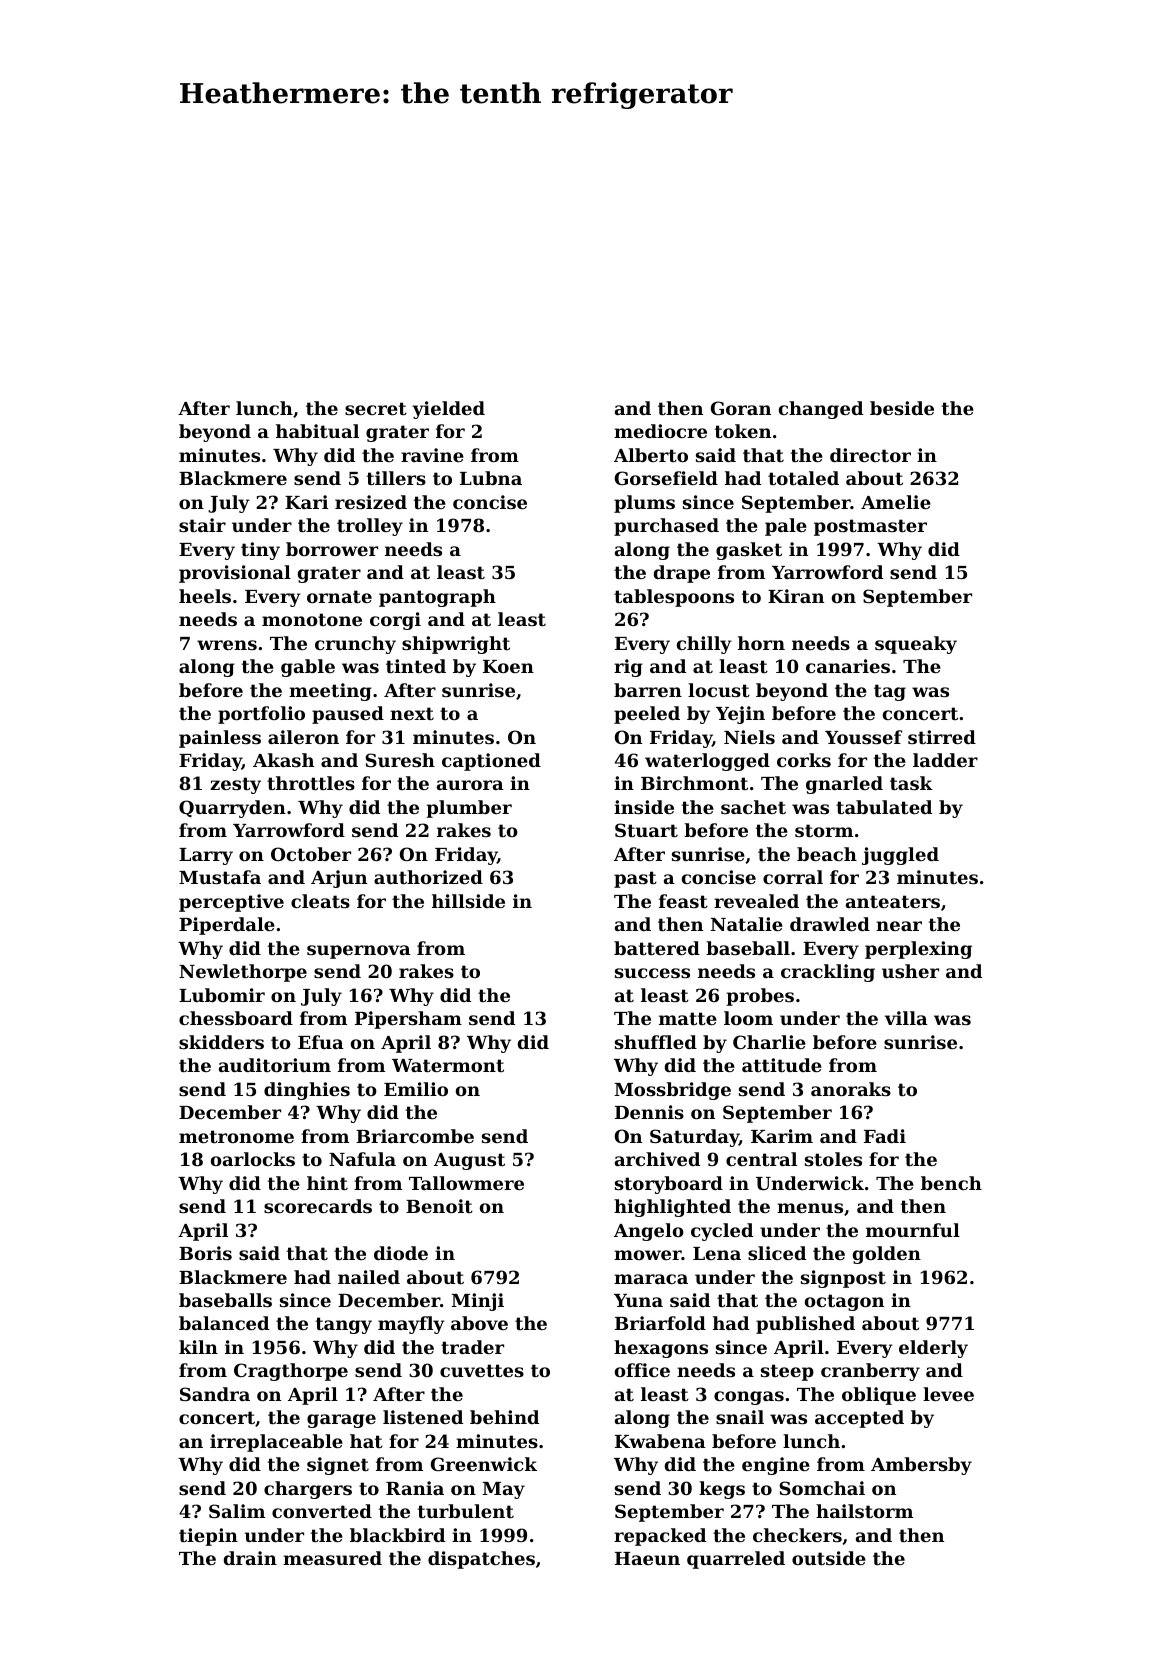 The image size is (1165, 1654). I want to click on plums, so click(644, 504).
